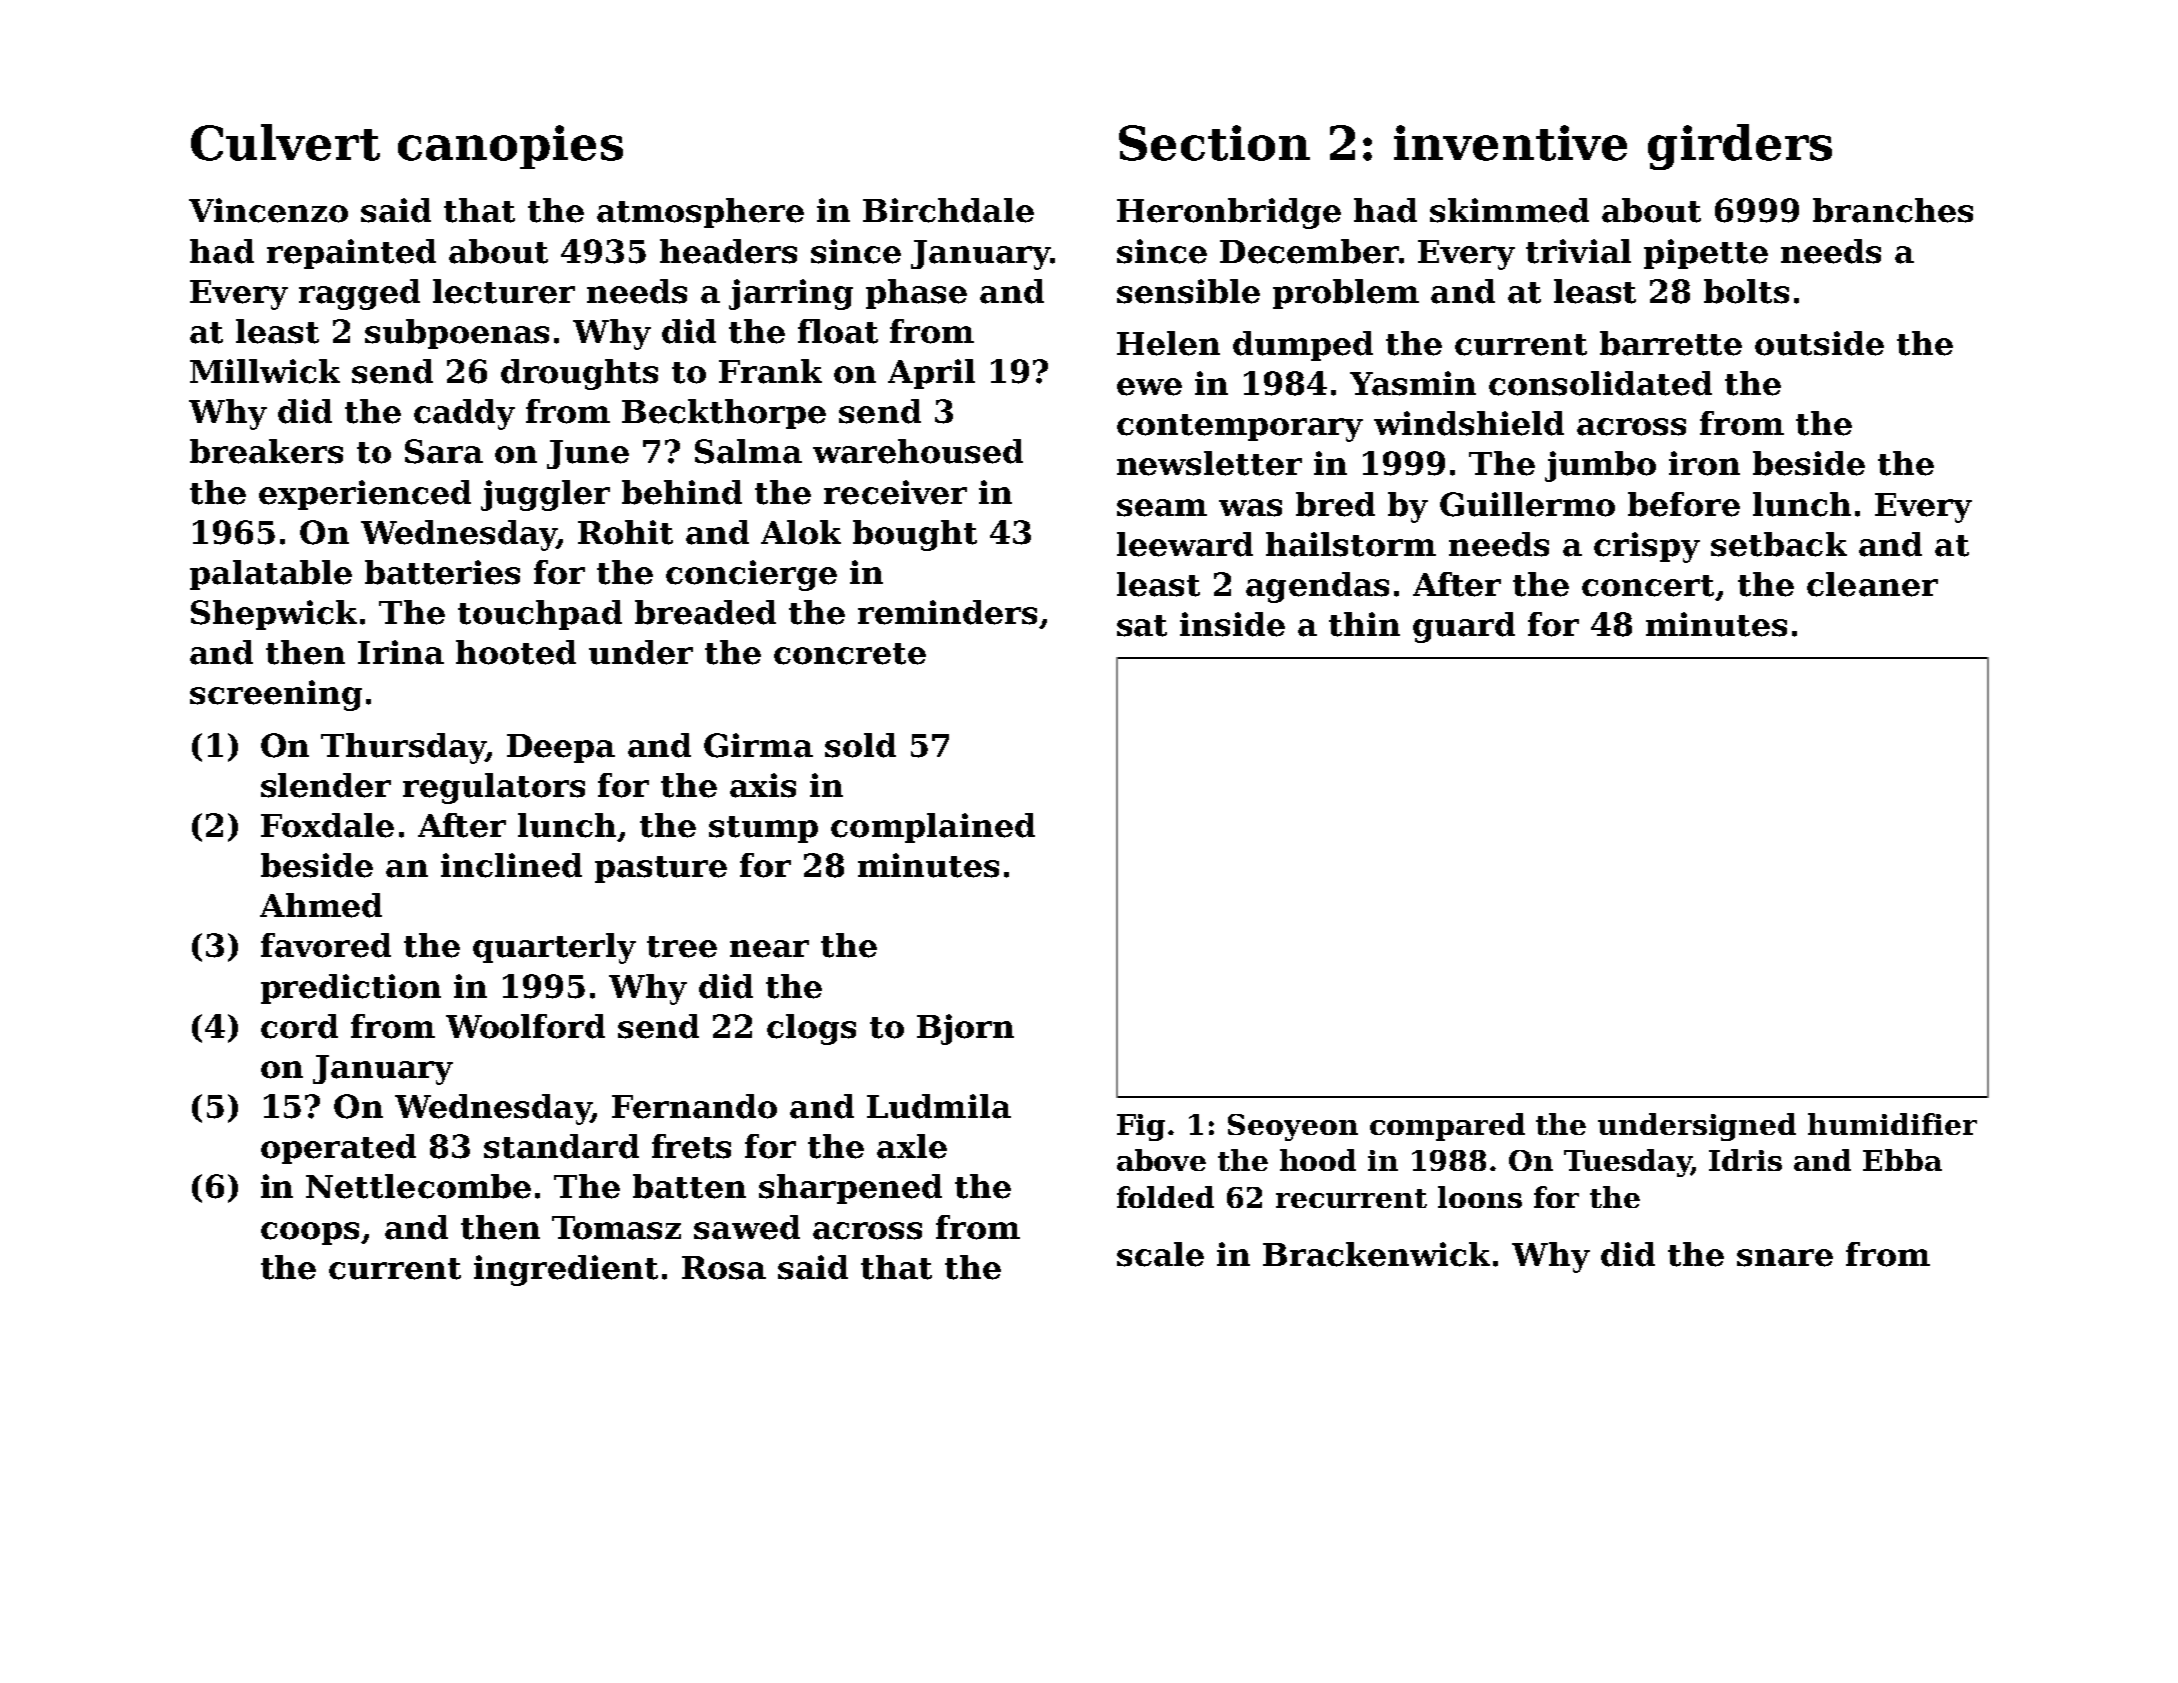 Image resolution: width=2178 pixels, height=1683 pixels. Describe the element at coordinates (444, 451) in the page. I see `Sara` at that location.
